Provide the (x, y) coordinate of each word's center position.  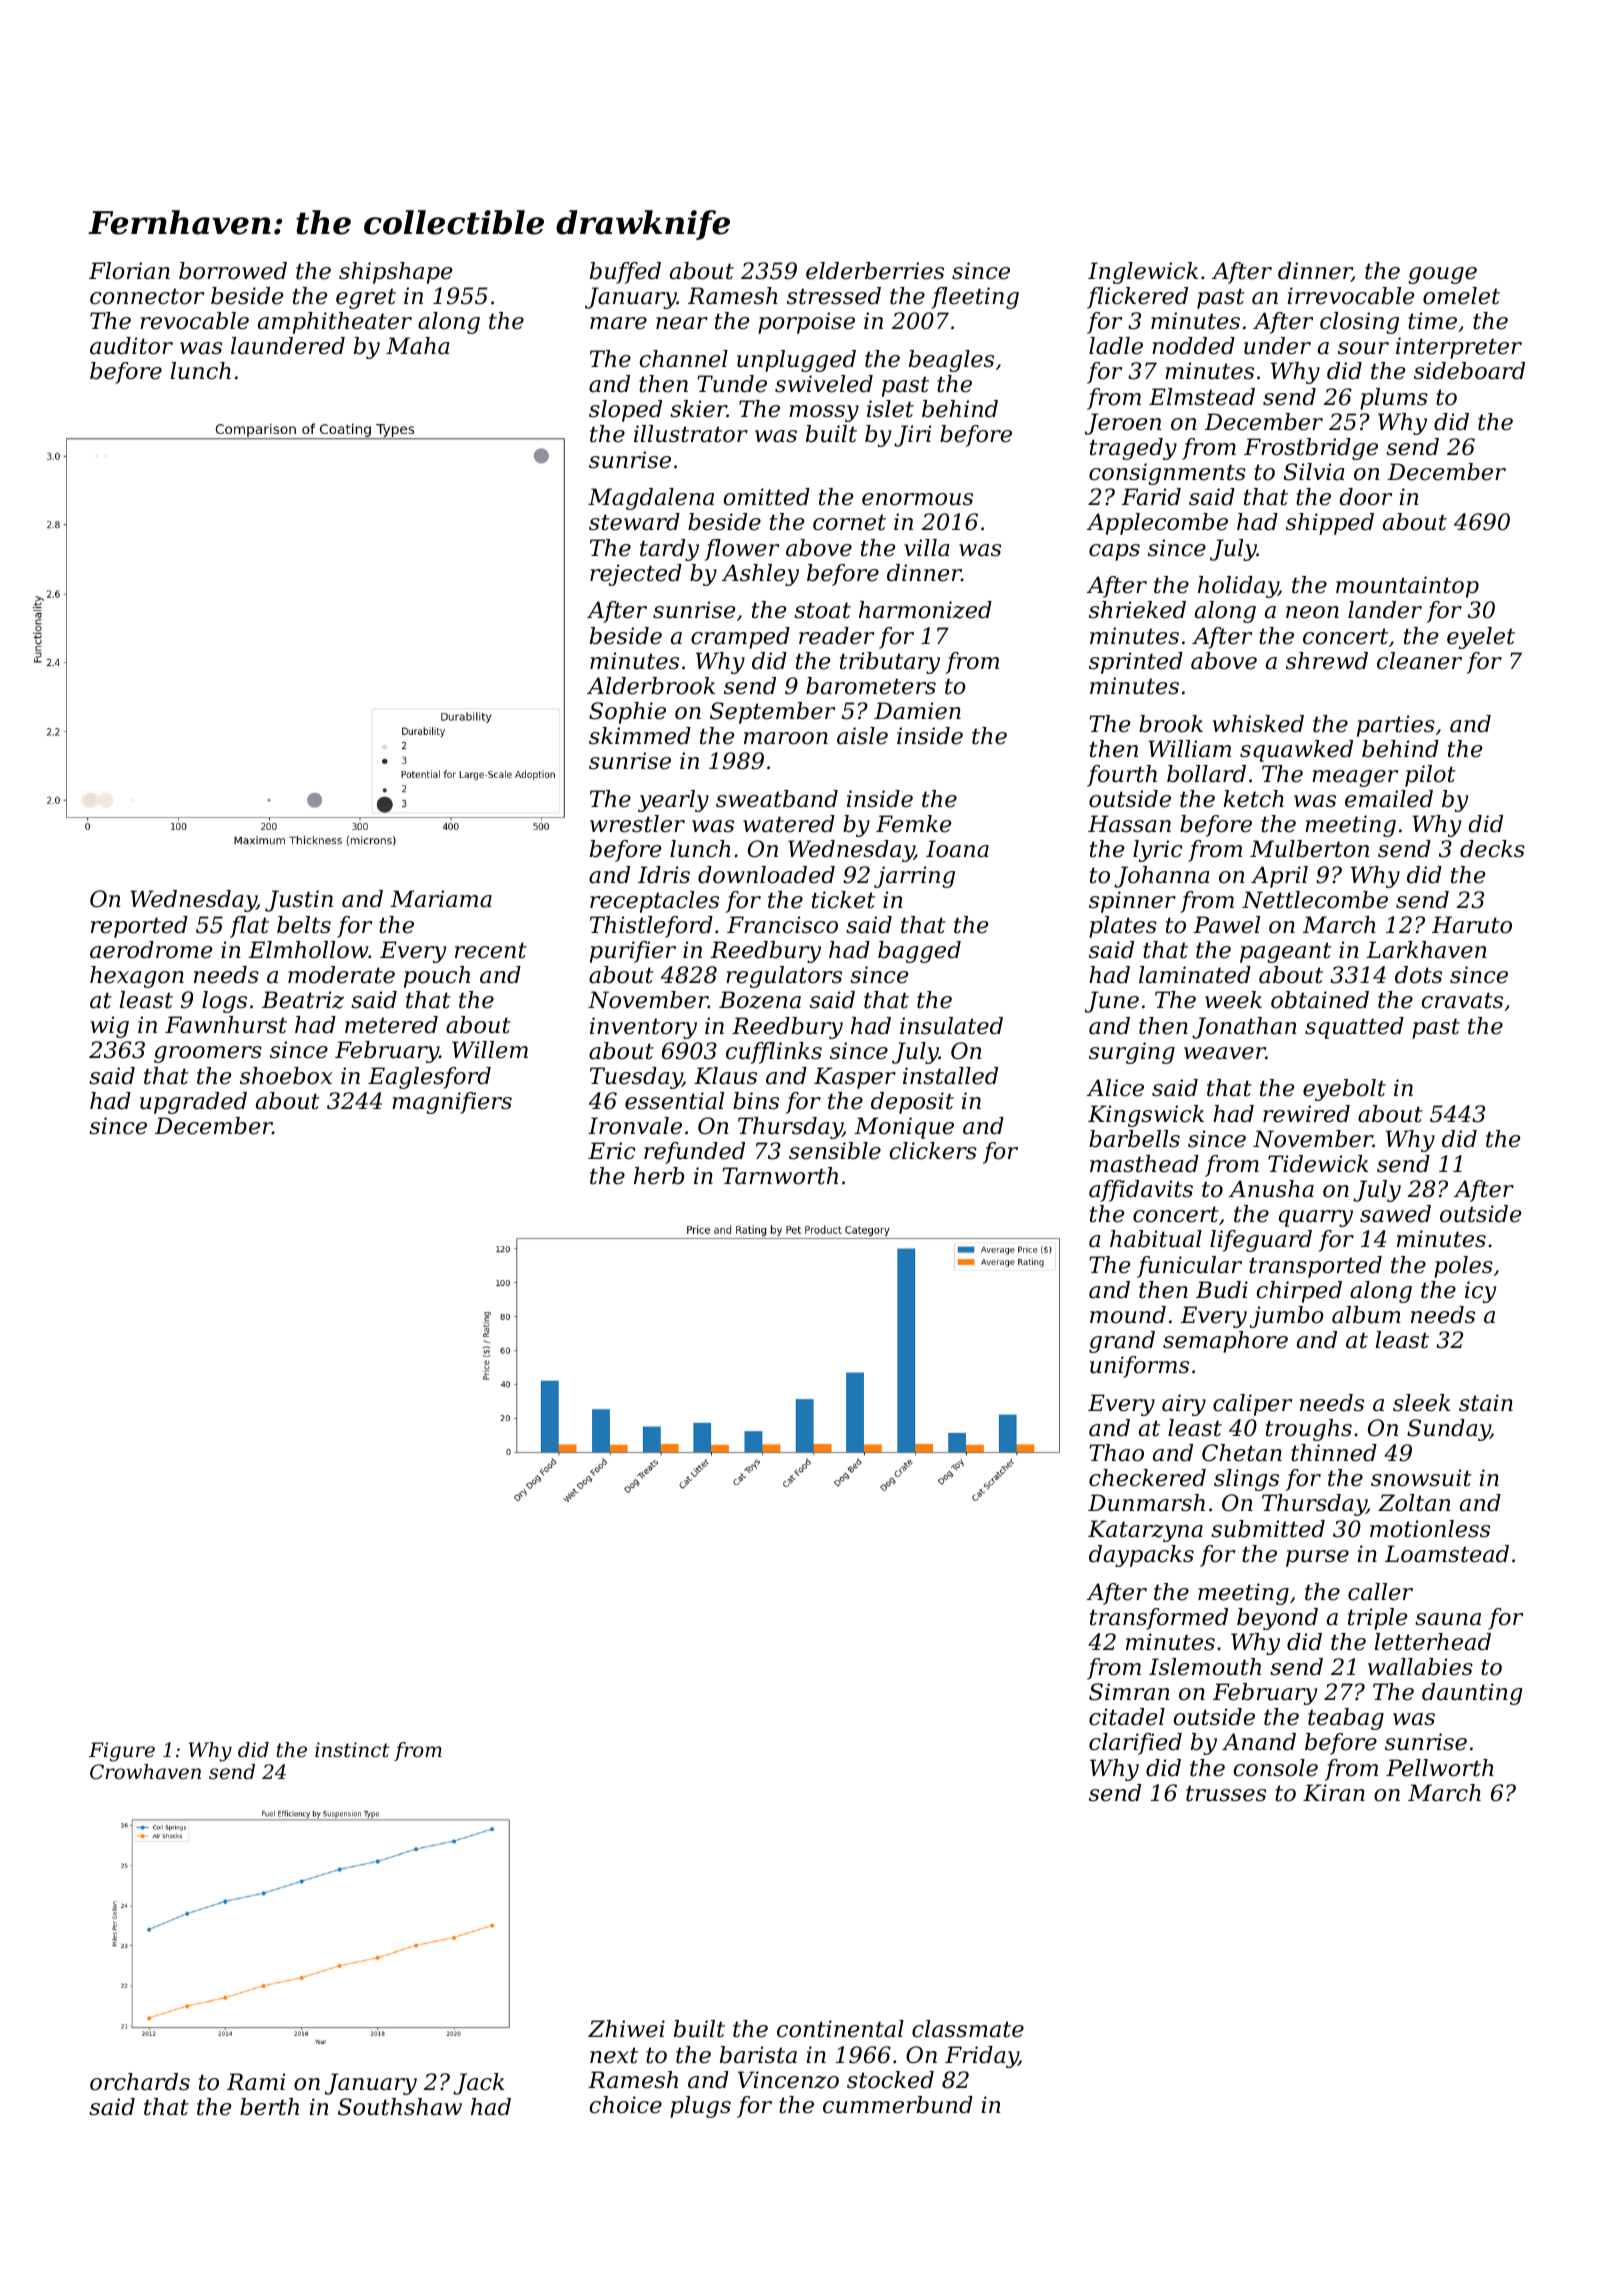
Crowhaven (145, 1772)
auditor (131, 346)
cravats (1462, 1000)
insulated (951, 1026)
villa (926, 548)
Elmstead (1202, 397)
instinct (352, 1750)
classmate (968, 2029)
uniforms (1139, 1367)
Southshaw (400, 2107)
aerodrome (151, 950)
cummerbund (898, 2105)
